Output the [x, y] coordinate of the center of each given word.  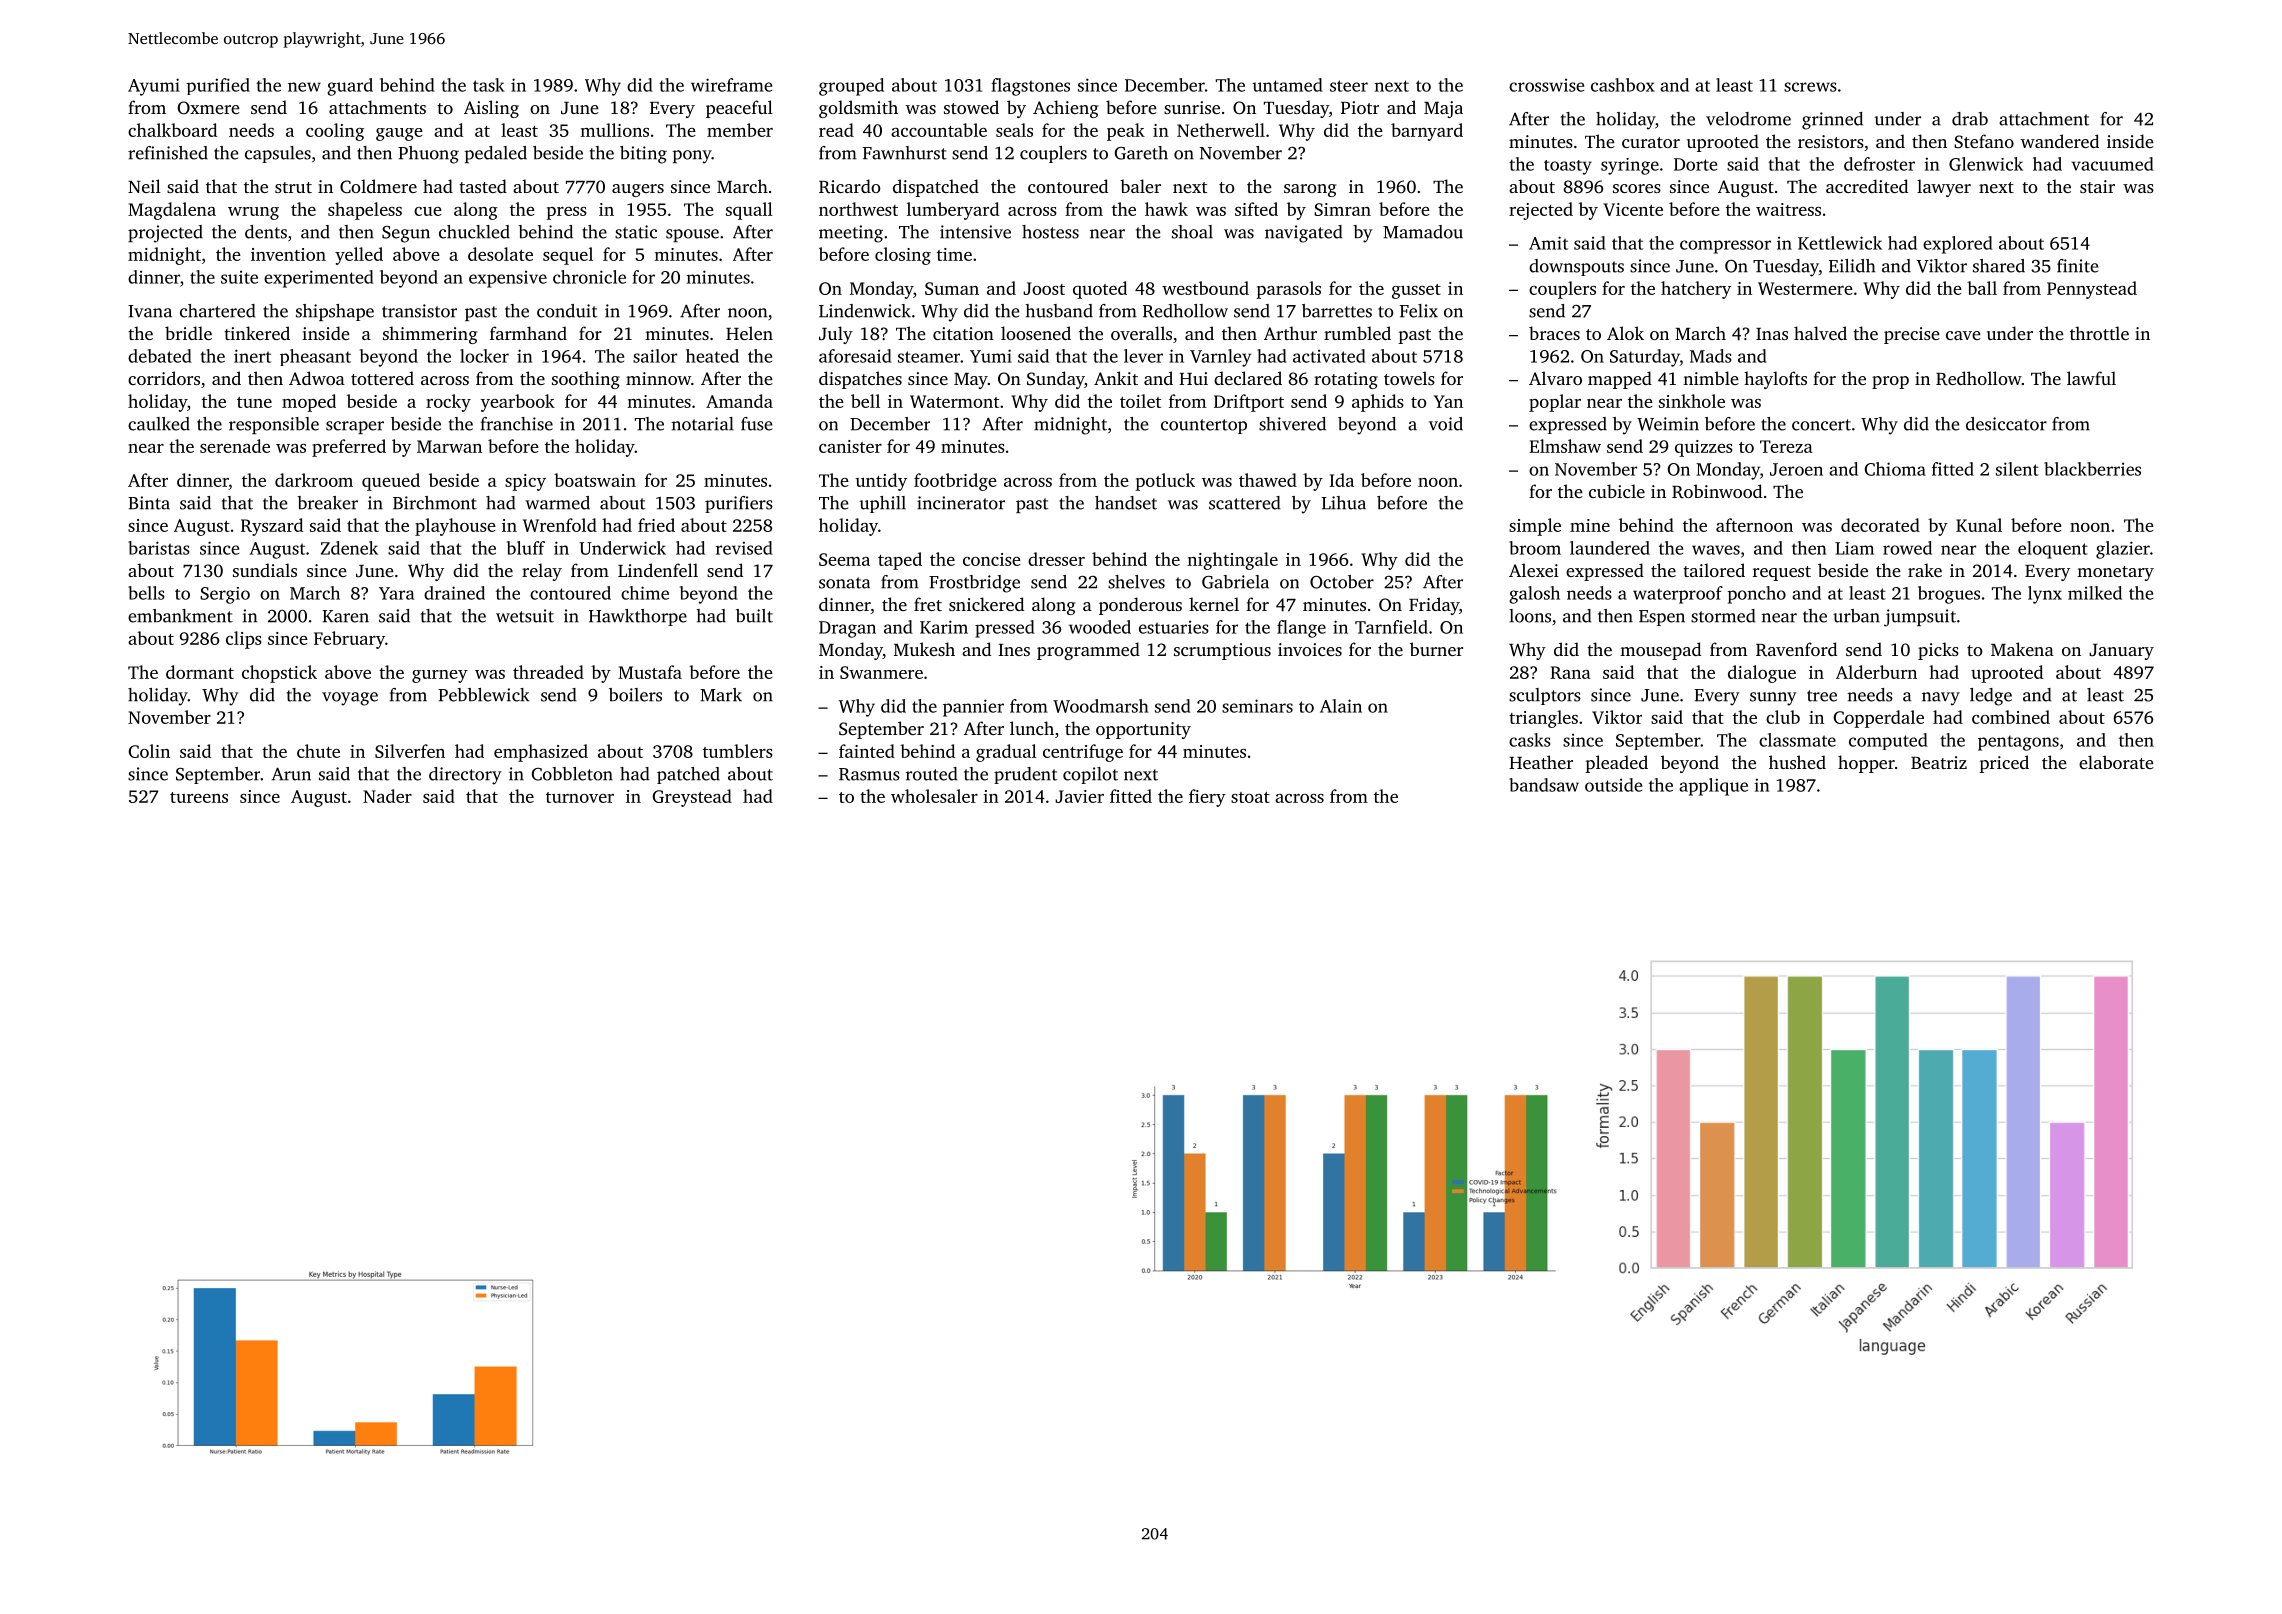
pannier [973, 708]
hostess [1050, 232]
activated [1329, 356]
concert [1821, 425]
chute [318, 751]
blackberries [2092, 469]
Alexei [1534, 570]
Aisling [491, 109]
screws [1810, 87]
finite [2077, 266]
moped [309, 403]
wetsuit [525, 616]
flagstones [1031, 87]
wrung [253, 213]
